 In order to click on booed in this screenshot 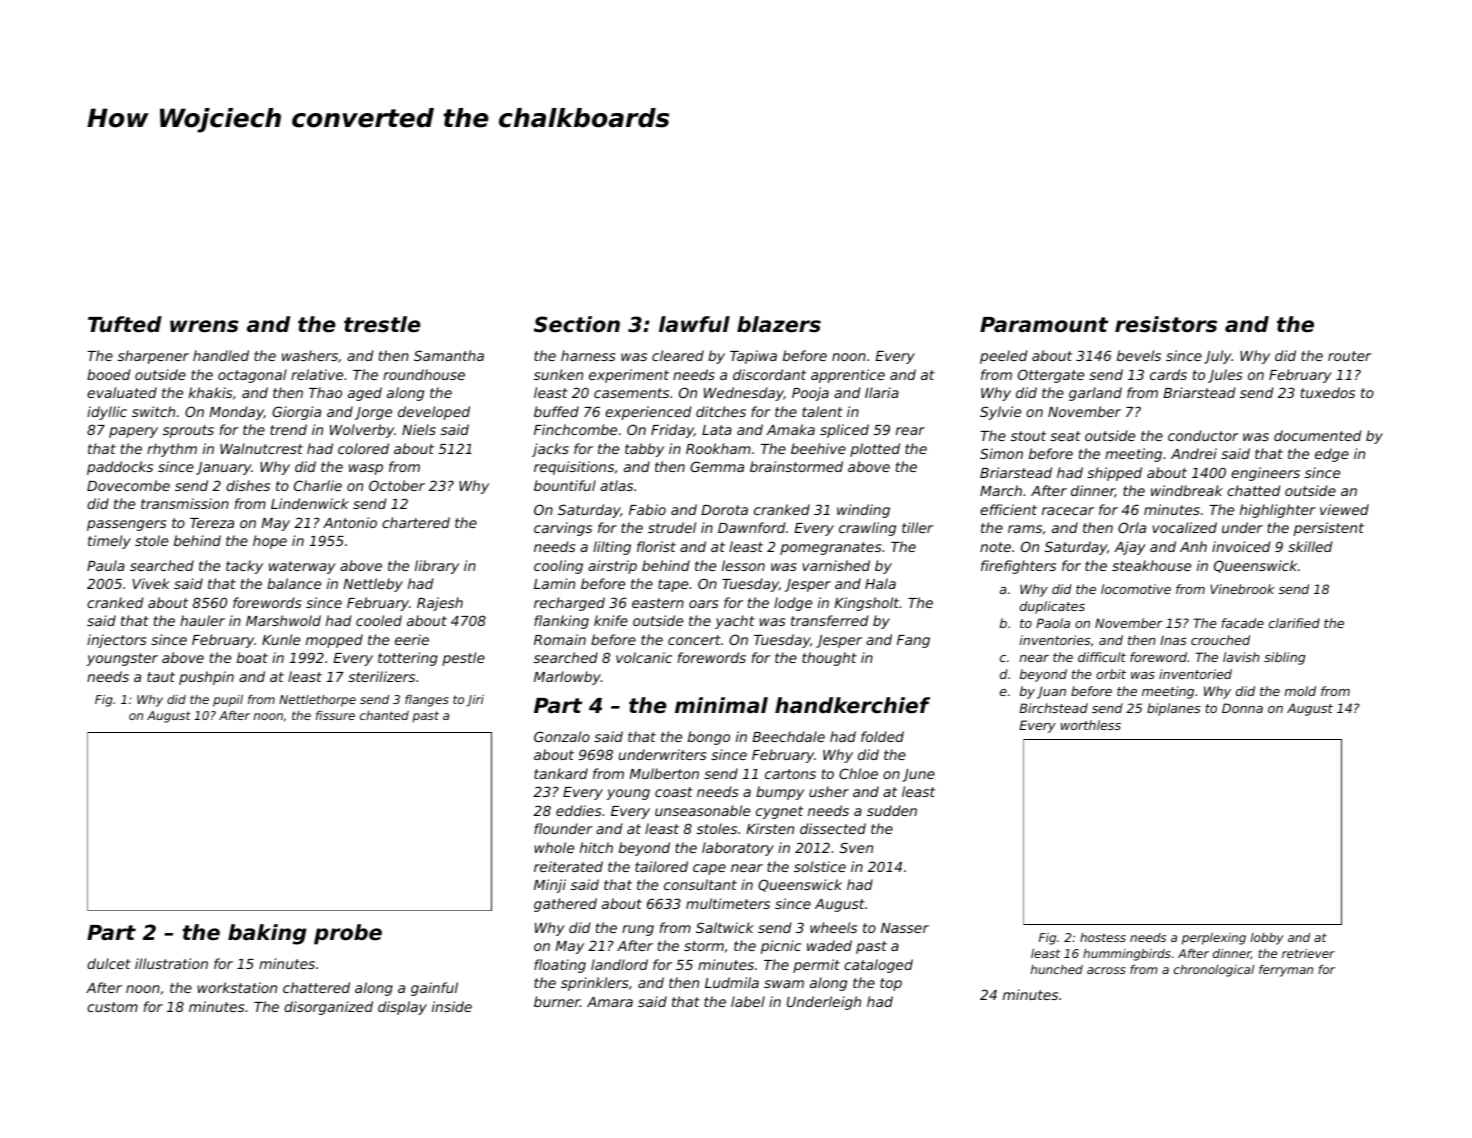, I will do `click(108, 374)`.
